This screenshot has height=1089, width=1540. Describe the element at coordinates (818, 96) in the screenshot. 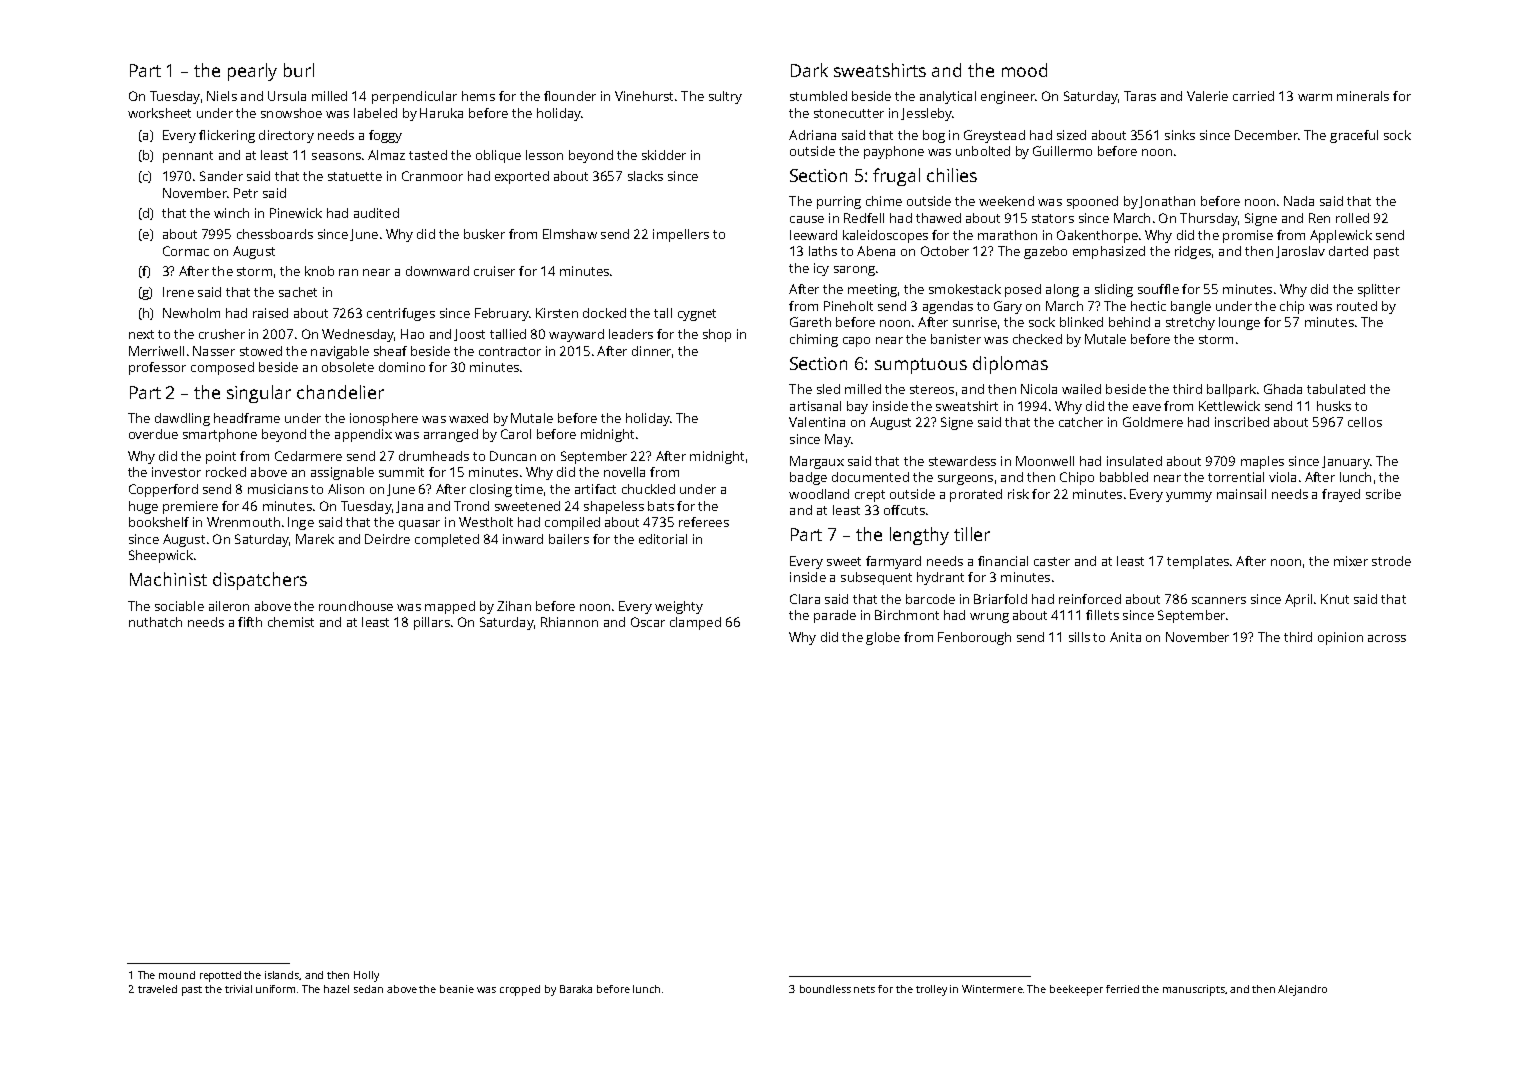

I see `stumbled` at that location.
